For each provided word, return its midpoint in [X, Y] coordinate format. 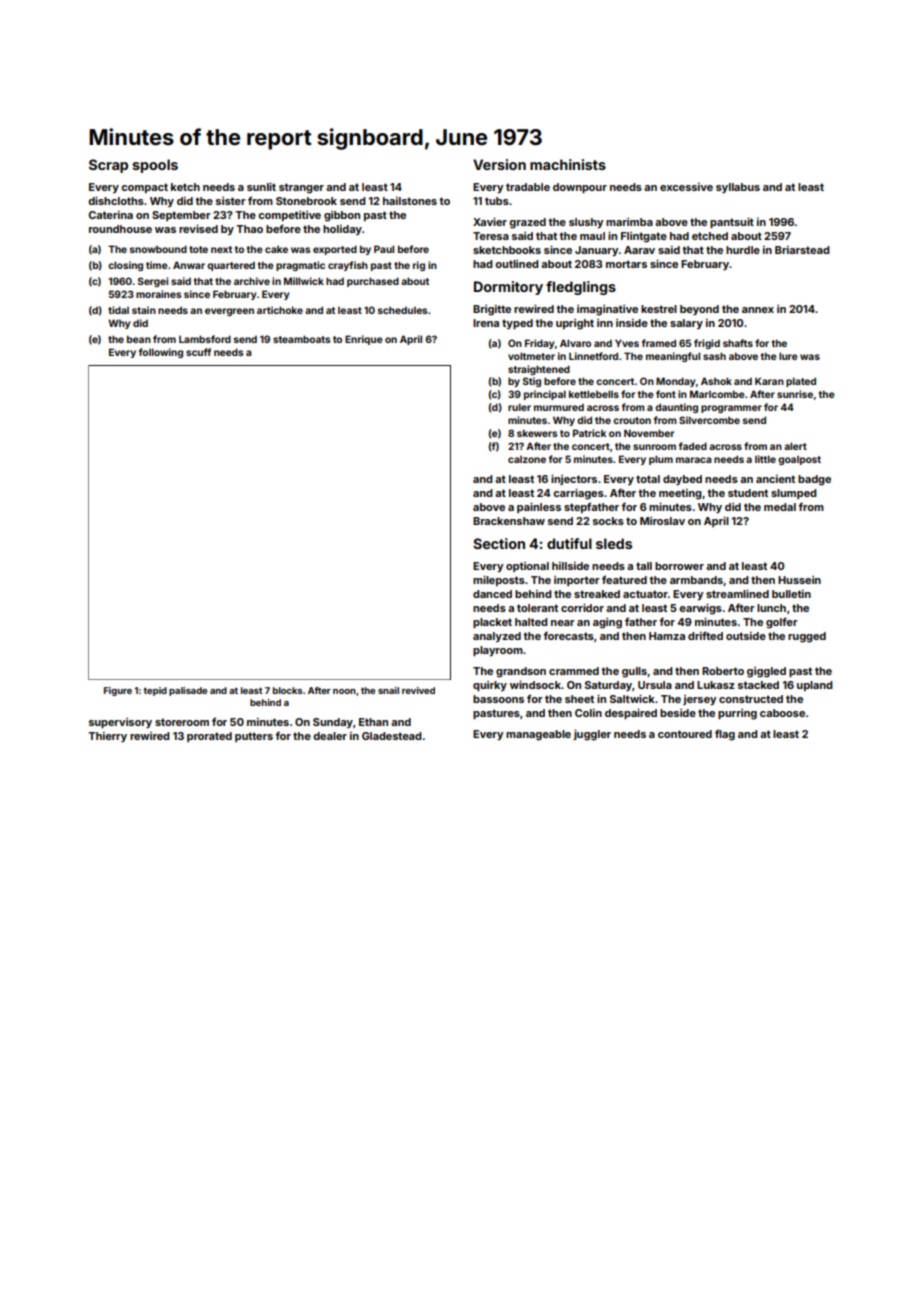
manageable [538, 735]
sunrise [795, 394]
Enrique [363, 340]
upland [815, 686]
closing [125, 266]
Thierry [107, 737]
